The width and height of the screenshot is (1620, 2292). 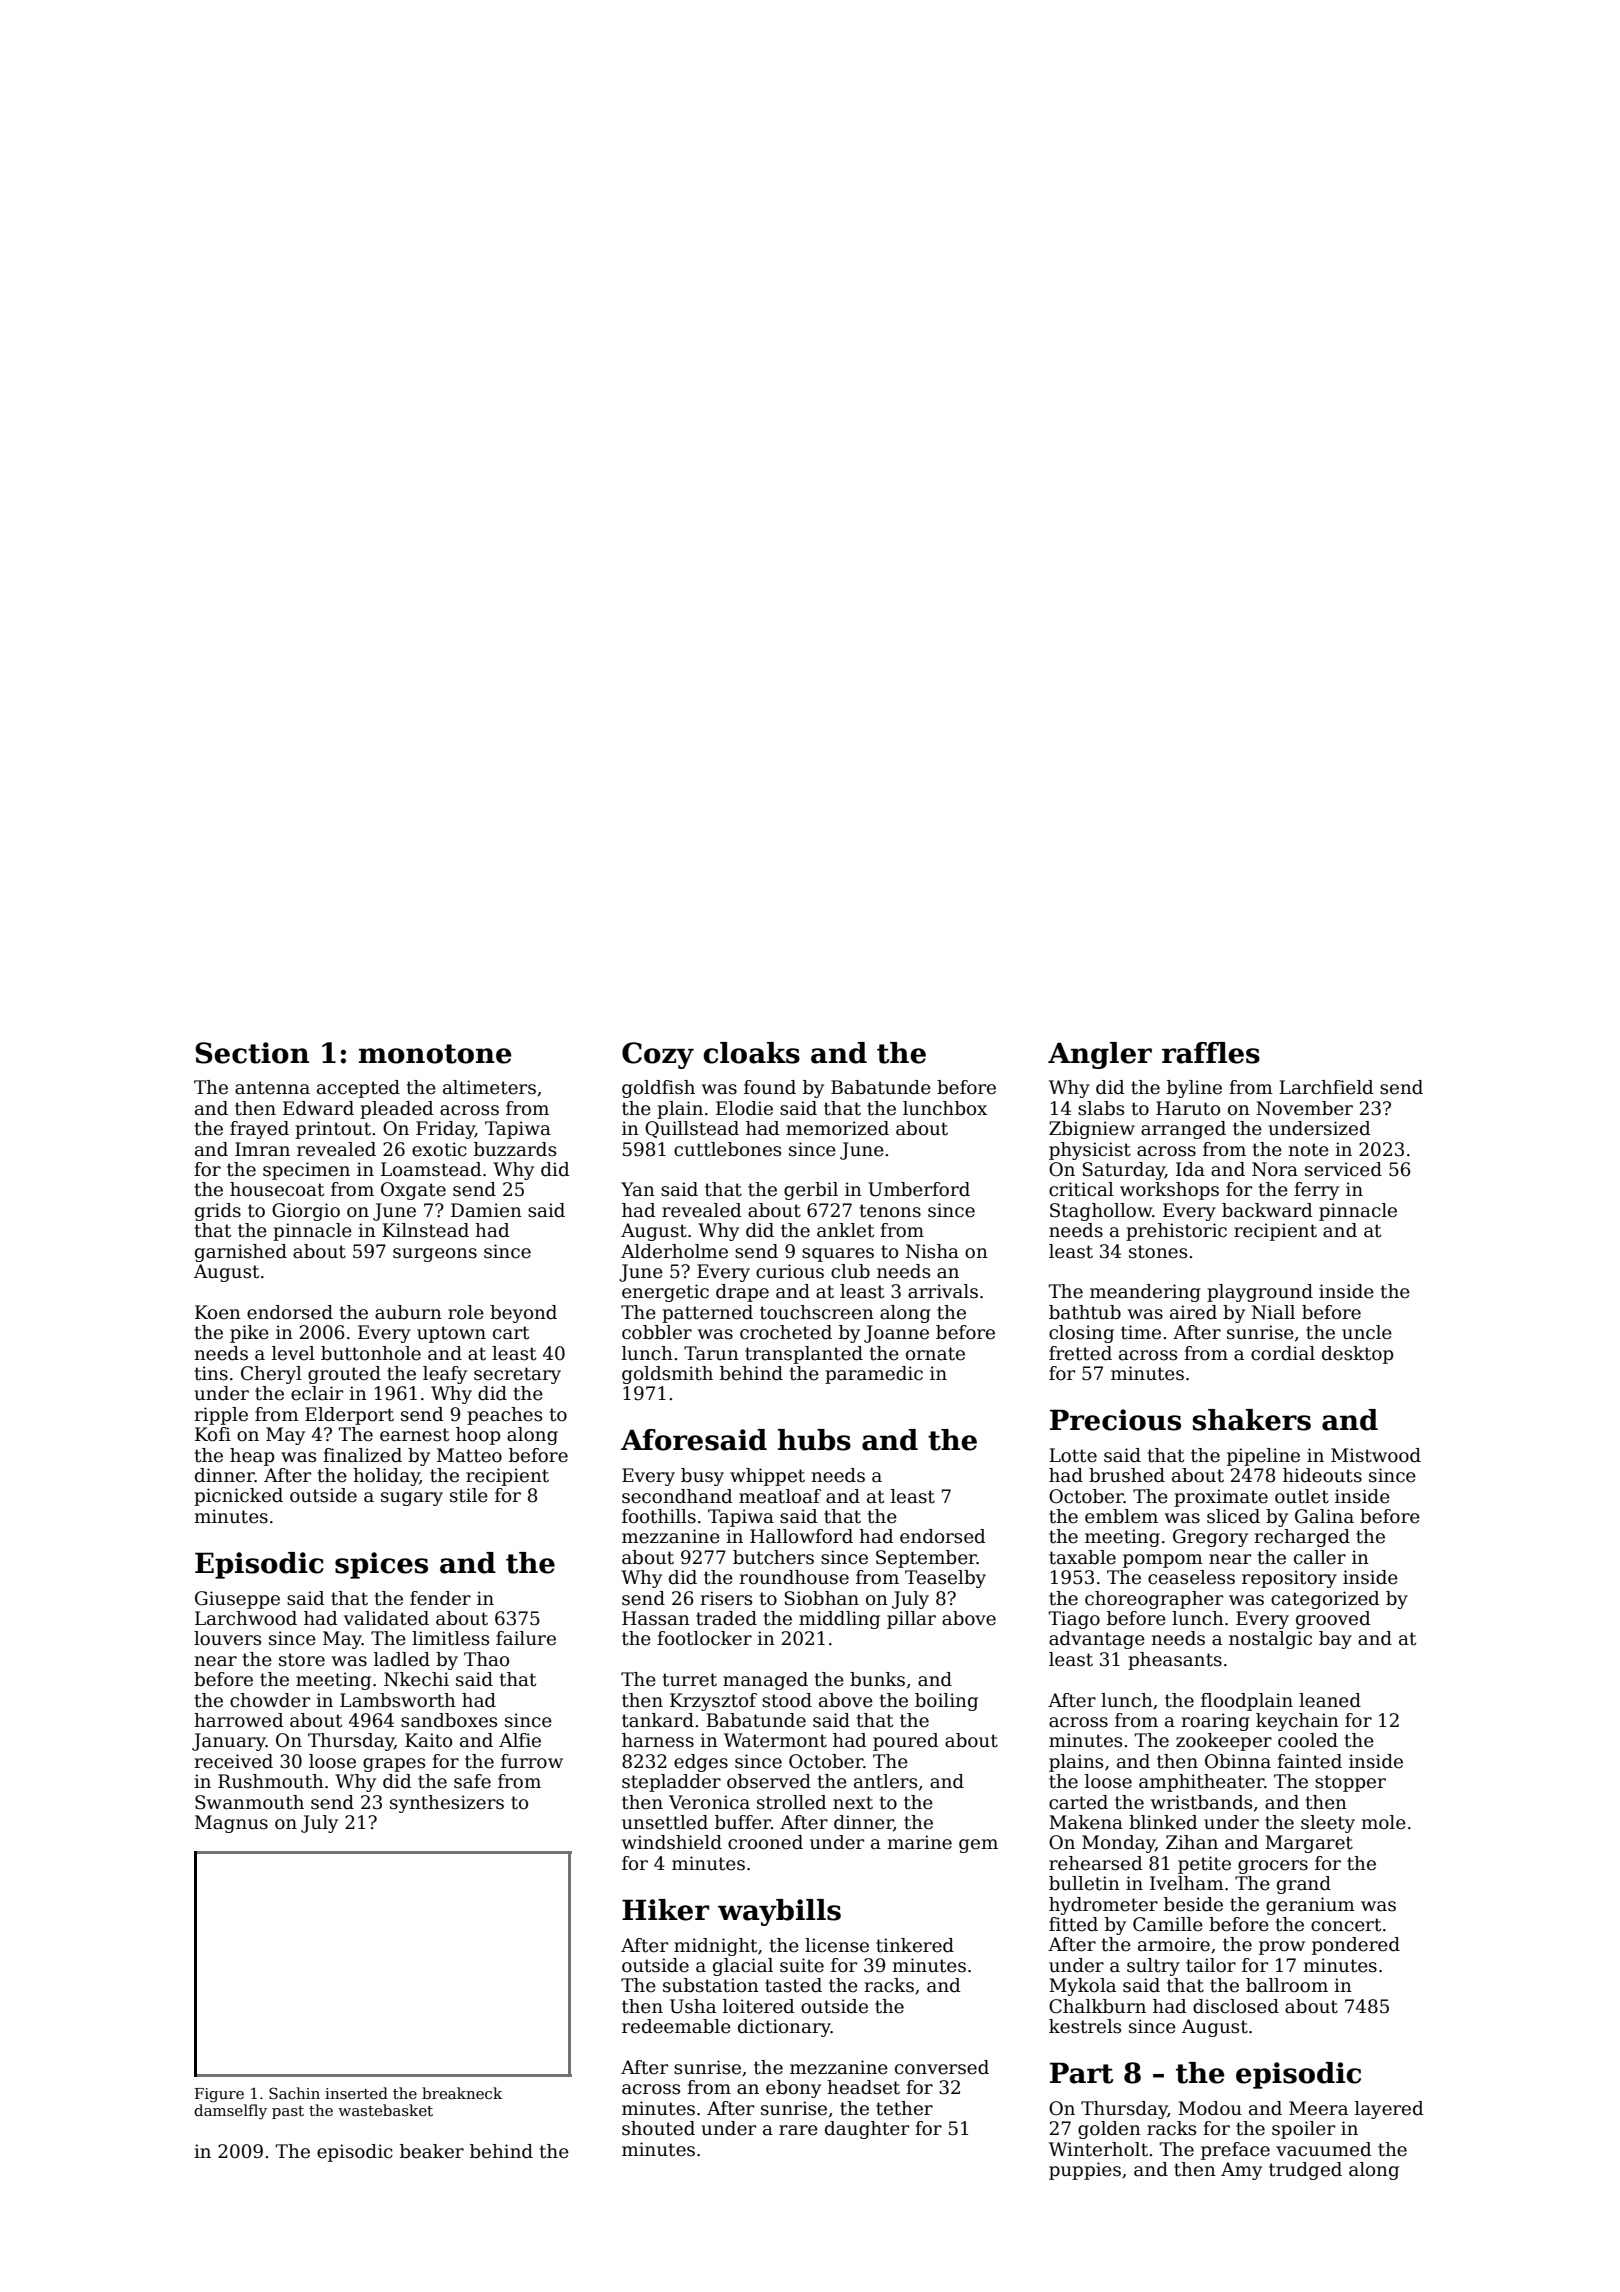 What do you see at coordinates (1310, 1906) in the screenshot?
I see `geranium` at bounding box center [1310, 1906].
